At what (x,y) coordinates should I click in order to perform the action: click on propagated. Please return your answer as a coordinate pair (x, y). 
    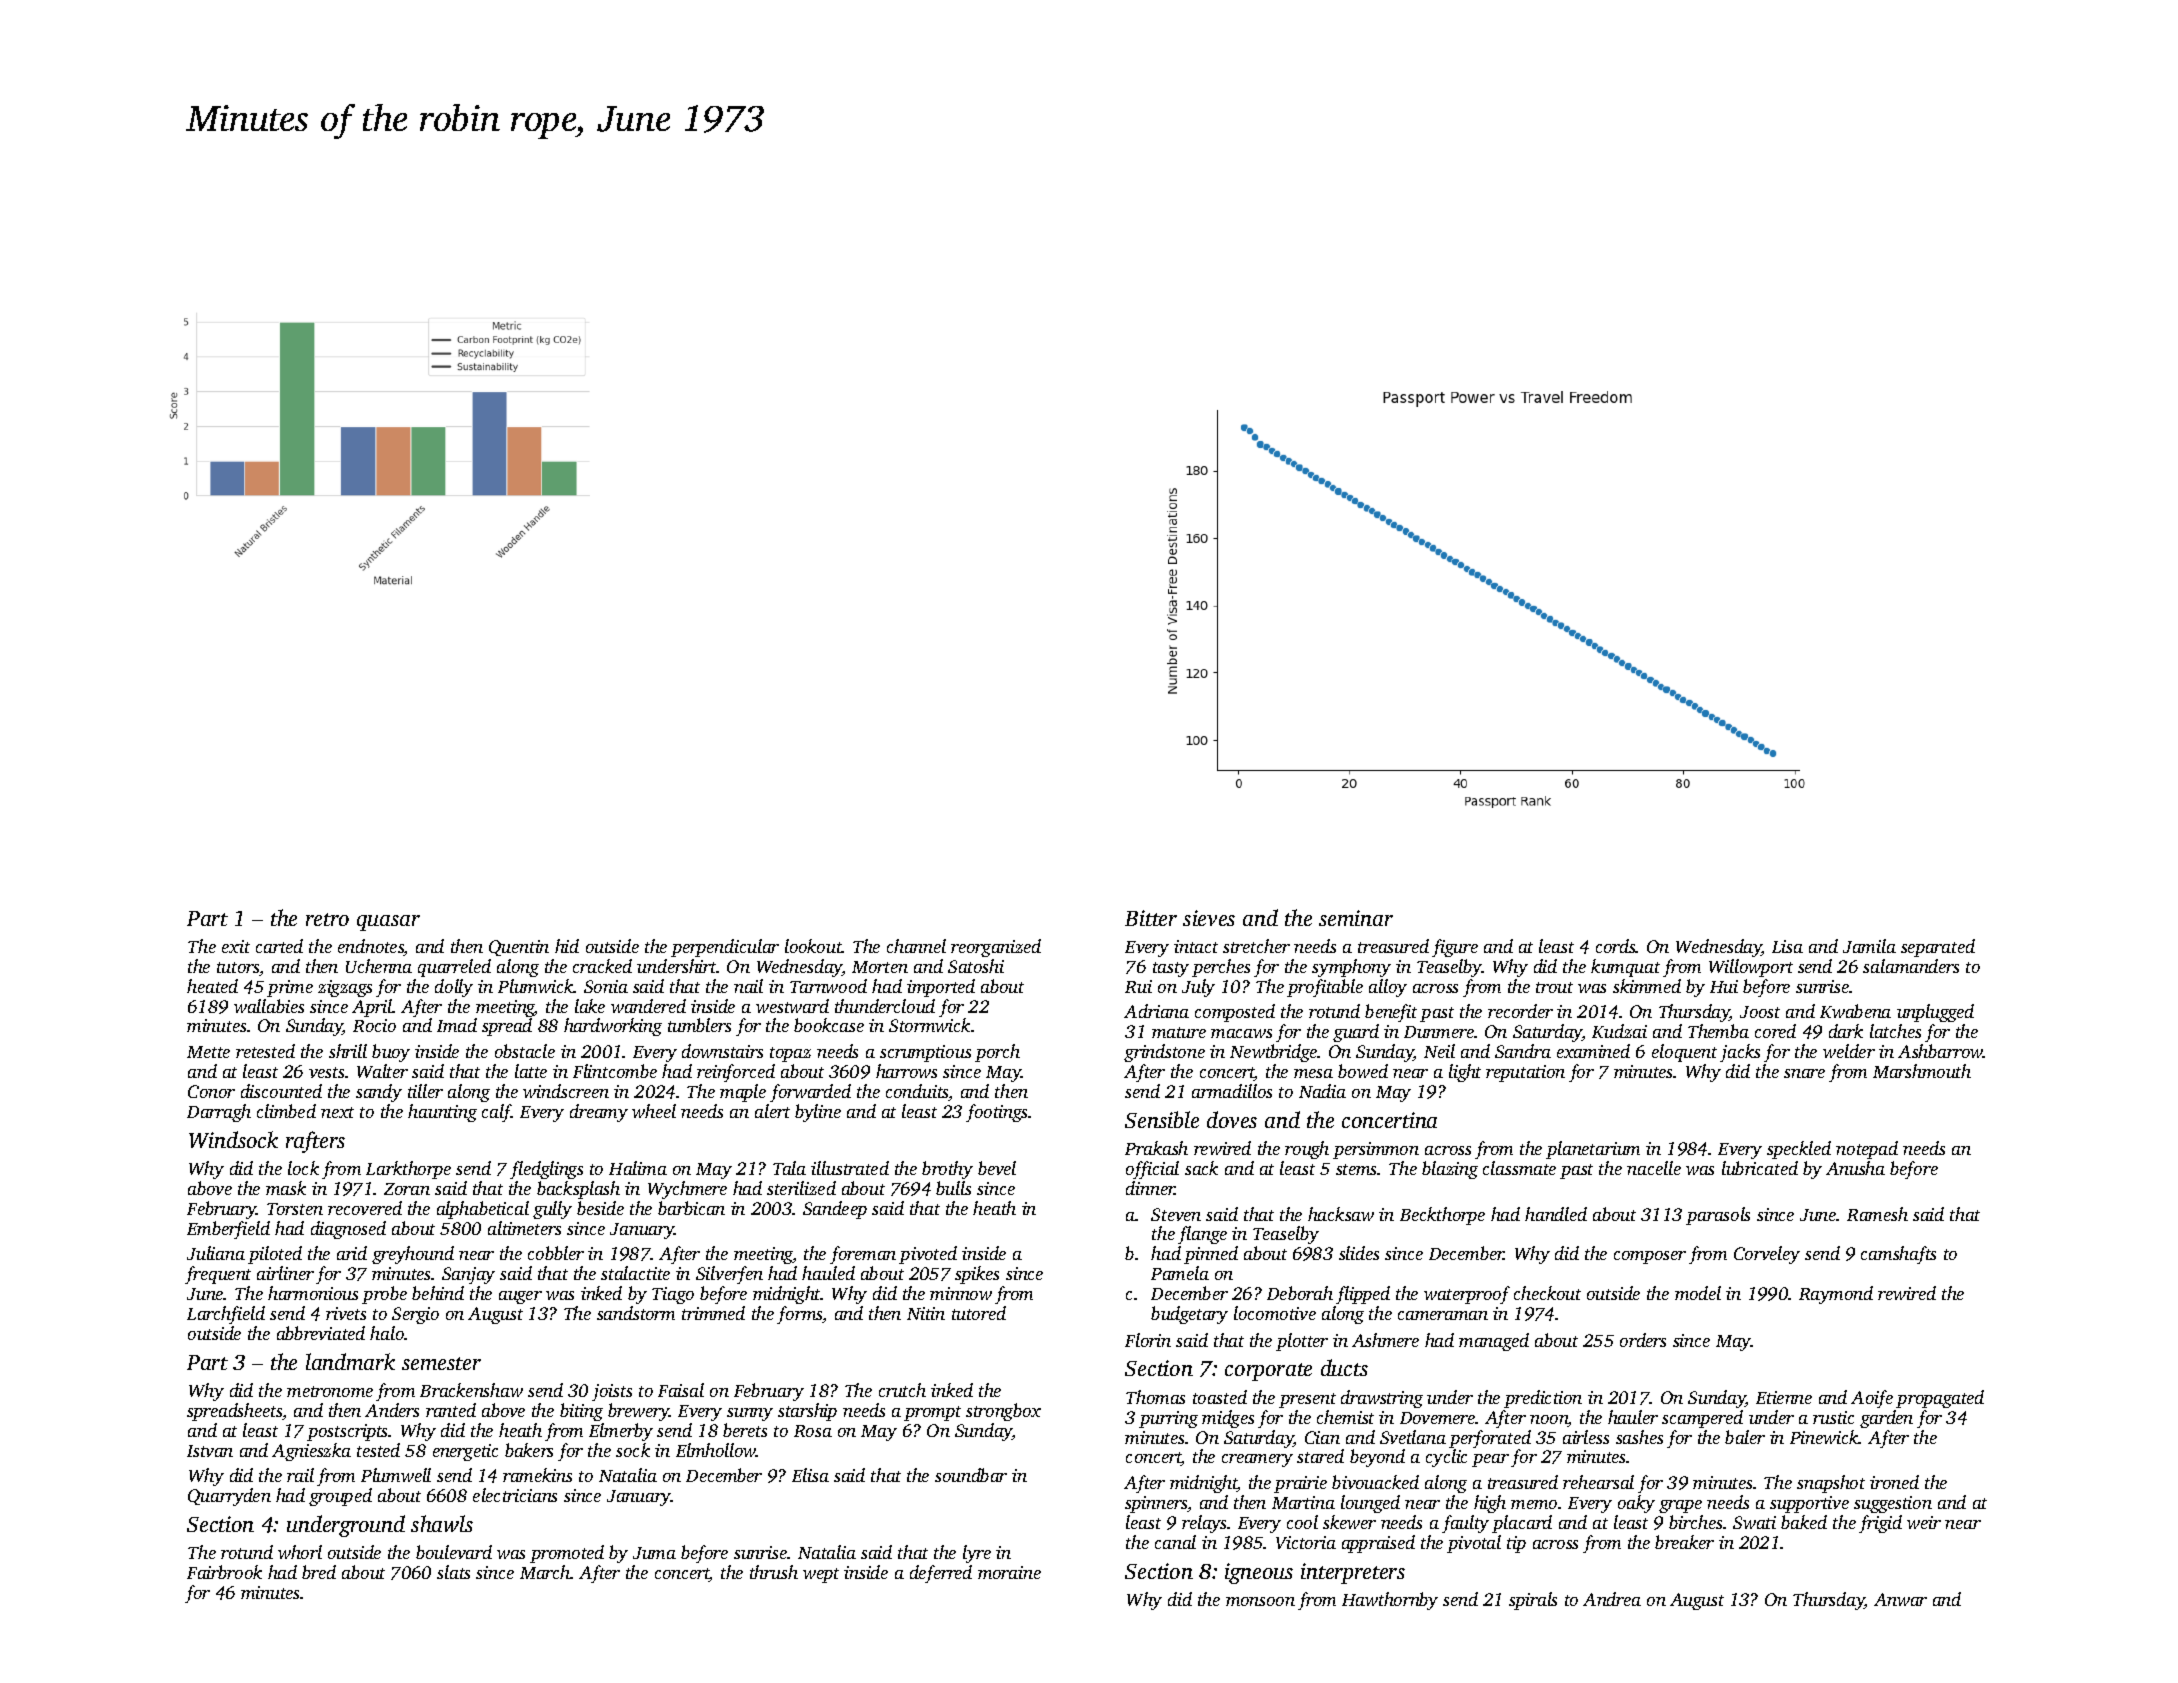
    Looking at the image, I should click on (1940, 1399).
